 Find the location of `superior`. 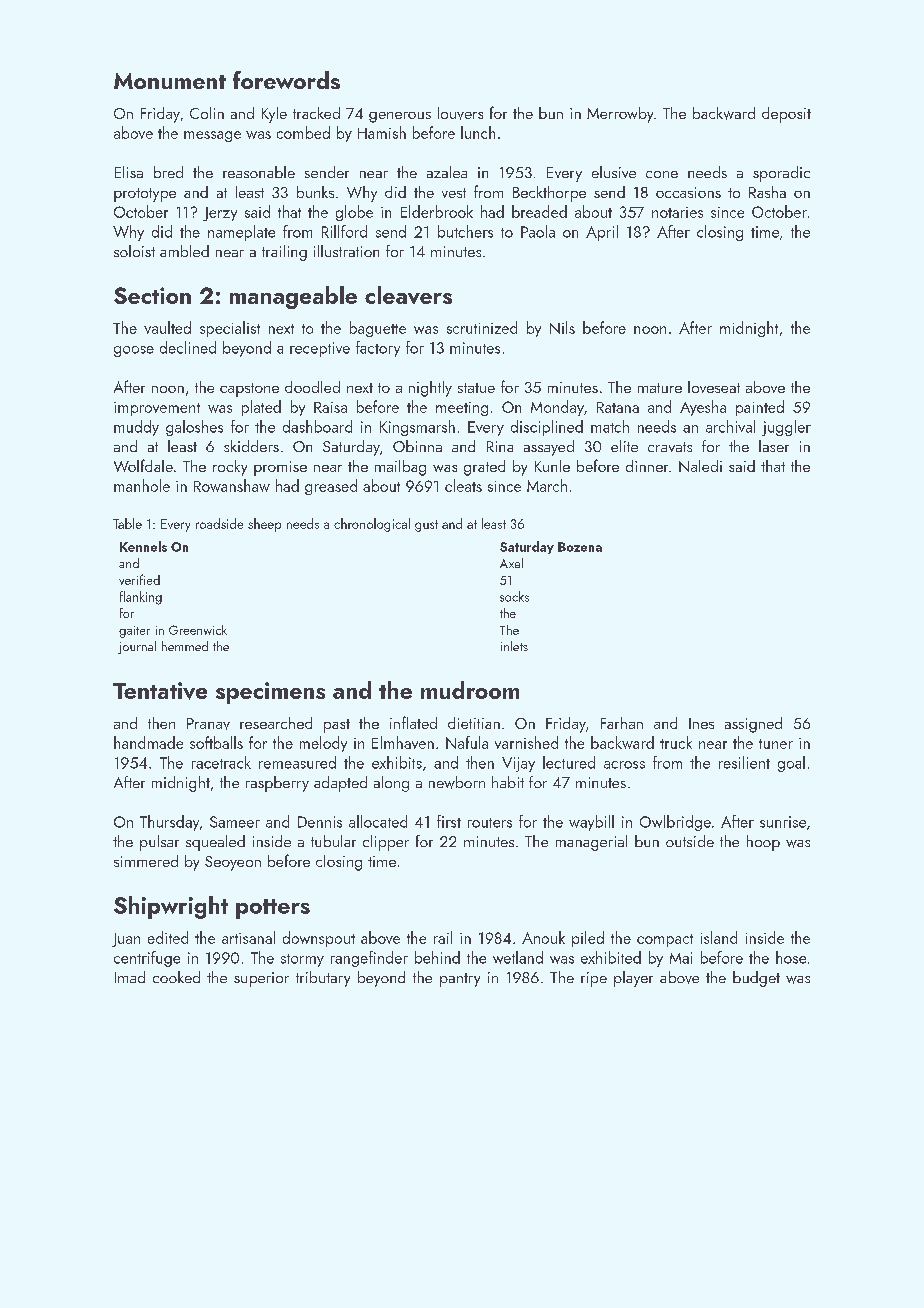

superior is located at coordinates (261, 979).
